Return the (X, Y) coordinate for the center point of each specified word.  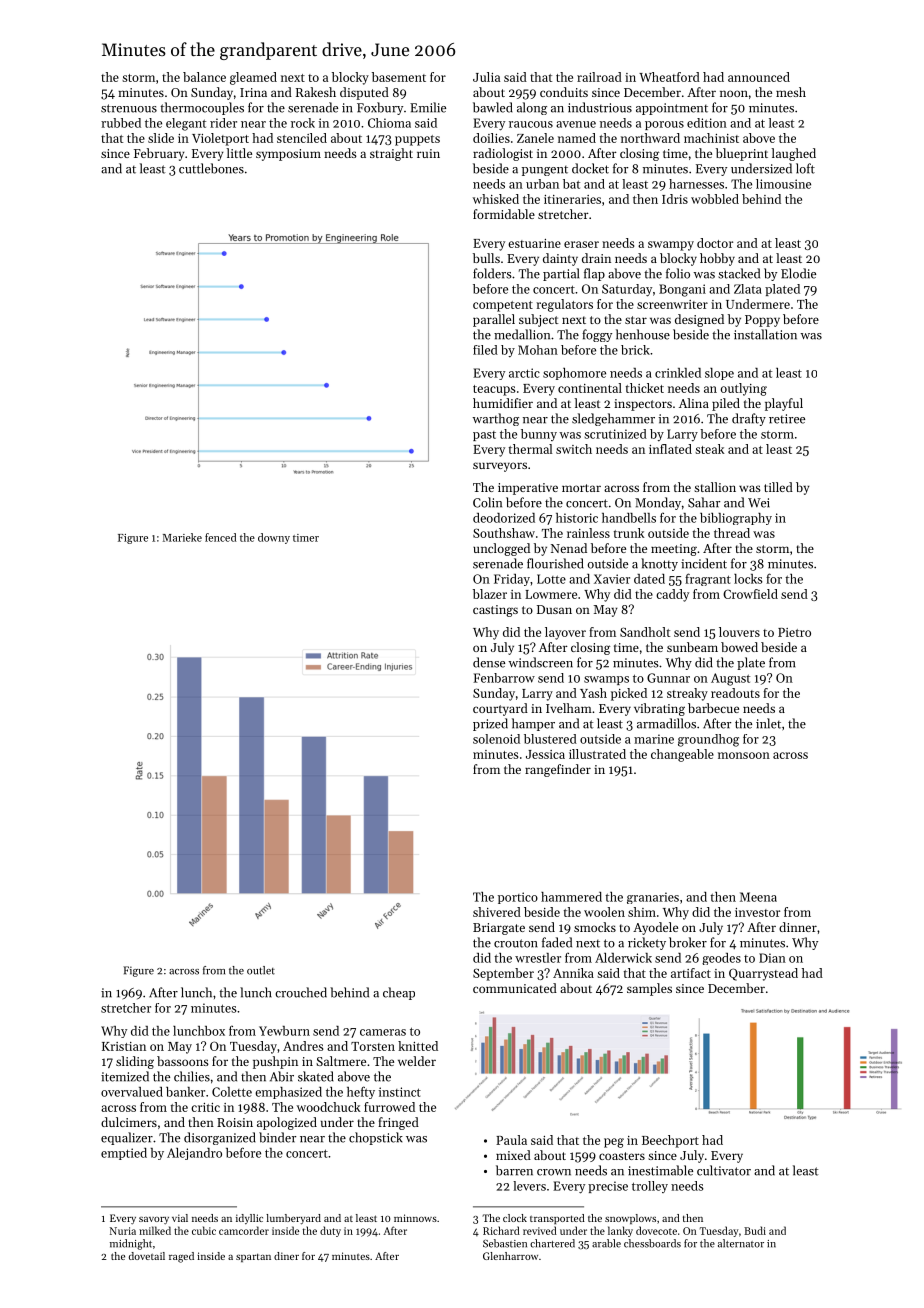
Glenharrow (510, 1256)
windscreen (540, 662)
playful (784, 404)
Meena (758, 897)
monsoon (744, 755)
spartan (253, 1258)
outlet (261, 970)
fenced (221, 537)
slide (161, 138)
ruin (428, 153)
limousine (783, 184)
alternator (741, 1243)
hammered (571, 897)
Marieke (182, 537)
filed (485, 350)
